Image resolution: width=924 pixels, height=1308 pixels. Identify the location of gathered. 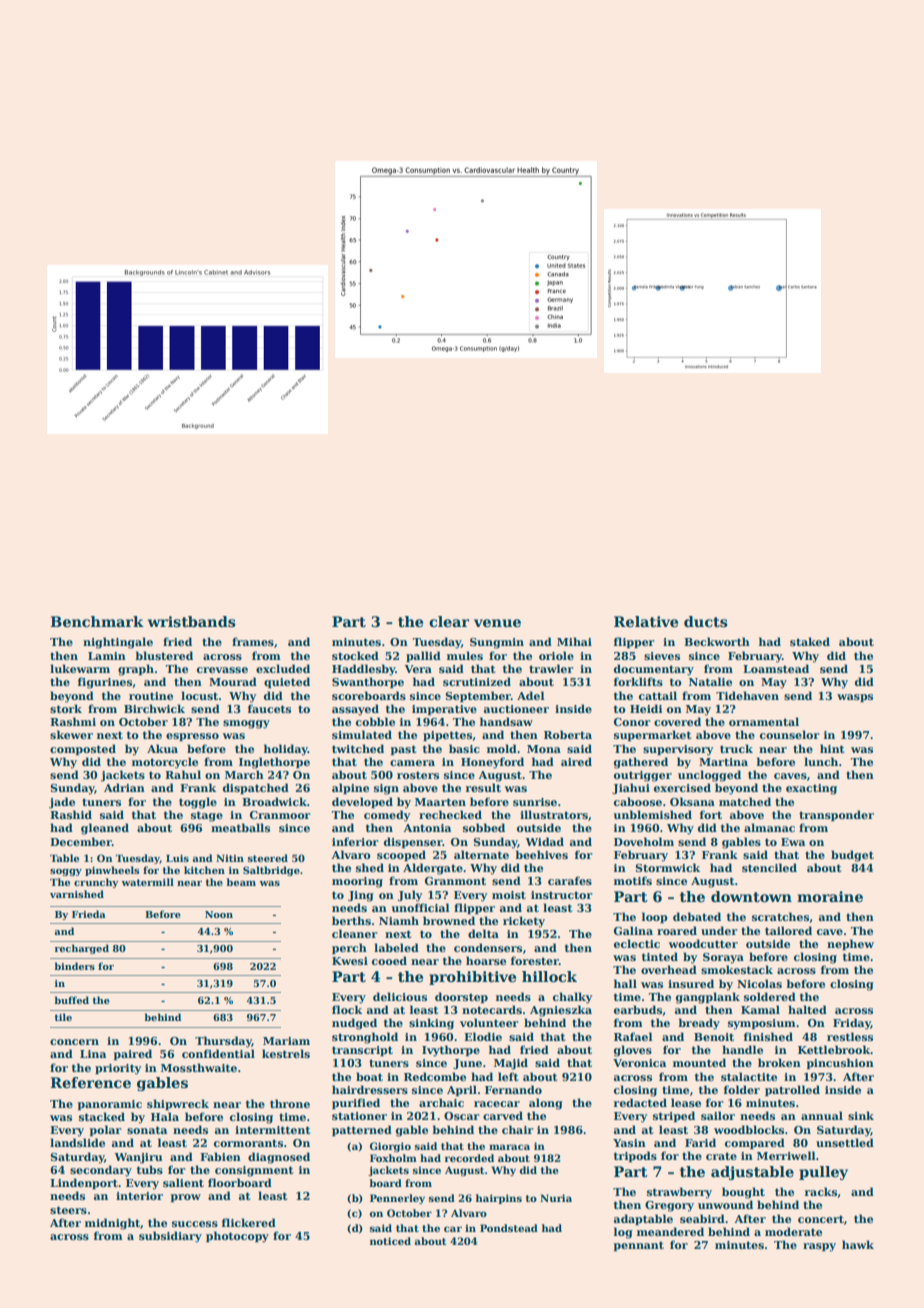
(641, 763).
